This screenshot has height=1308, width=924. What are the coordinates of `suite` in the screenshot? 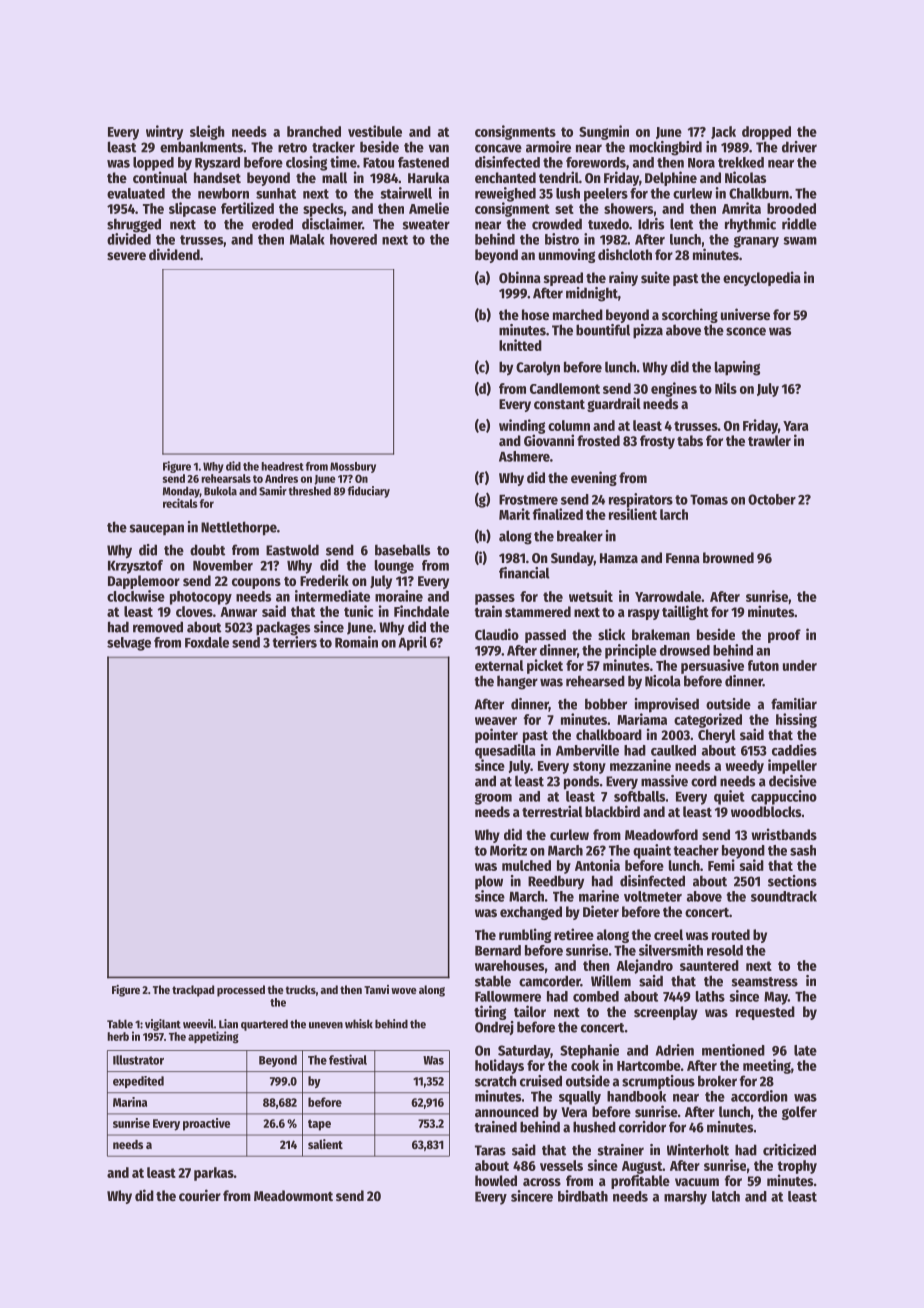 It's located at (655, 277).
